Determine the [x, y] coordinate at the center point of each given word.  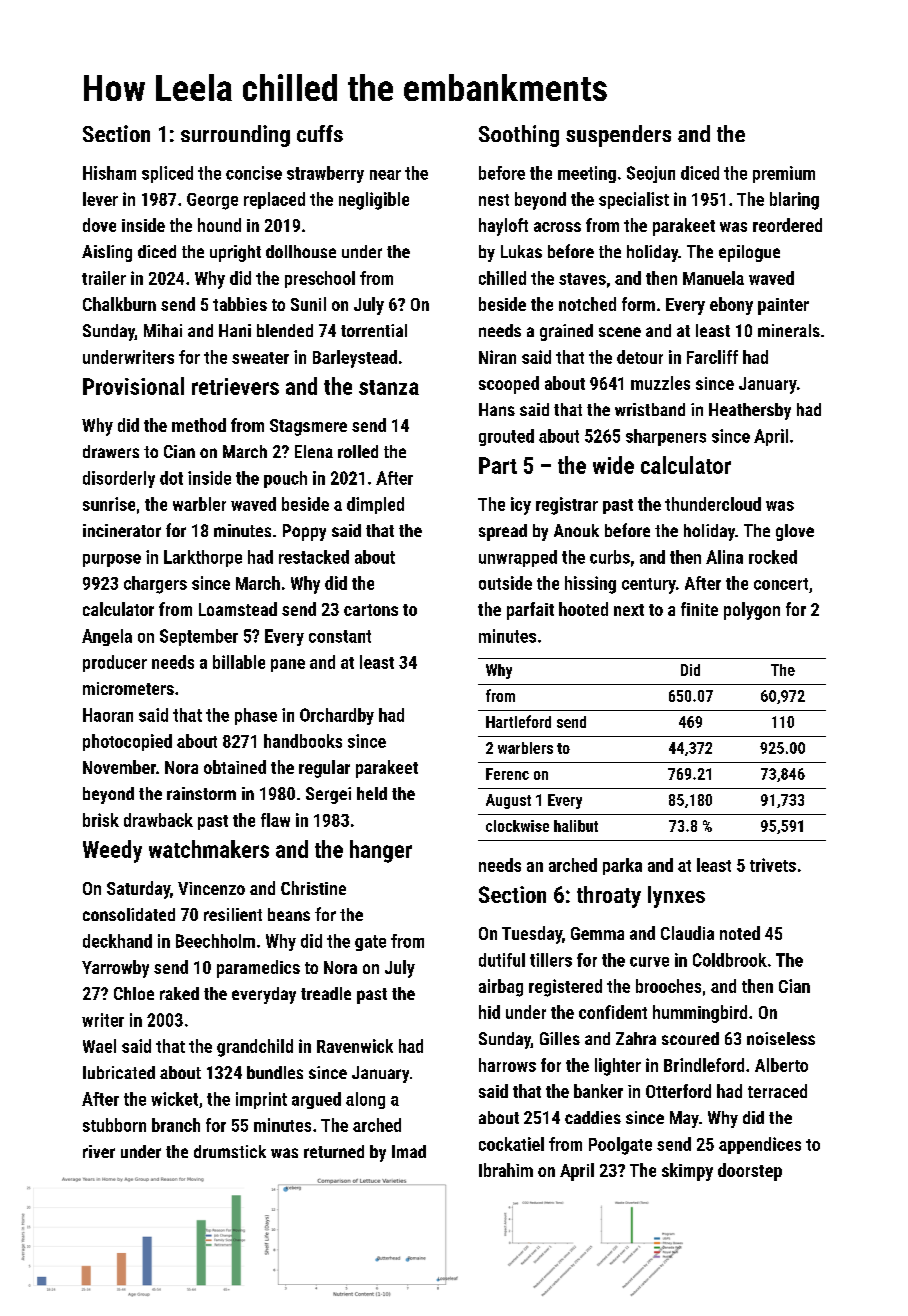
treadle [326, 993]
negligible [374, 201]
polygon [752, 611]
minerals [789, 330]
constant [340, 636]
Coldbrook [730, 960]
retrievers [235, 386]
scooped [509, 385]
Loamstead [238, 609]
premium [784, 174]
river [99, 1151]
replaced [274, 200]
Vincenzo [211, 888]
